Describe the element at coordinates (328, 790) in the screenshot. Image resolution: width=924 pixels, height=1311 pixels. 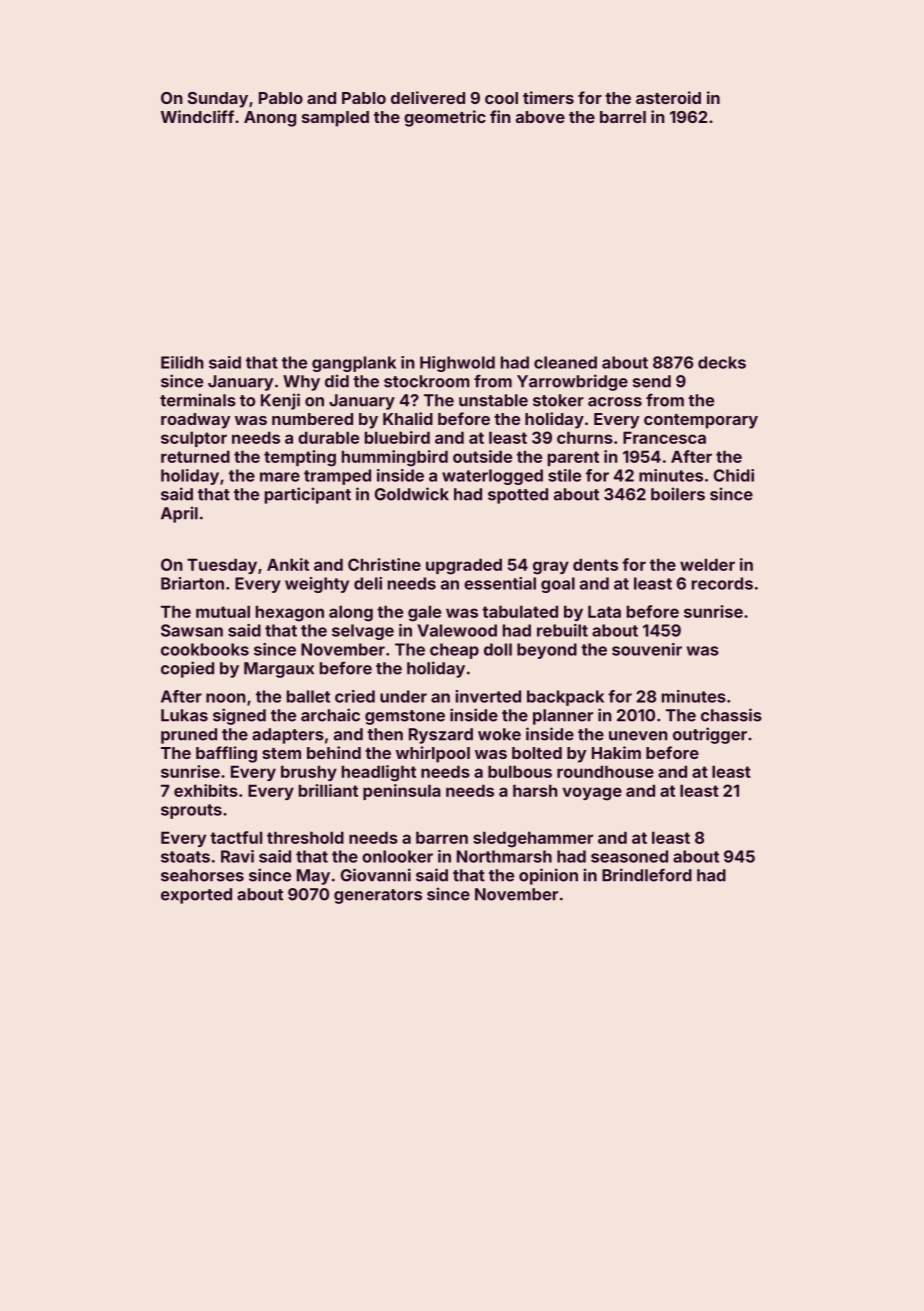
I see `brilliant` at that location.
